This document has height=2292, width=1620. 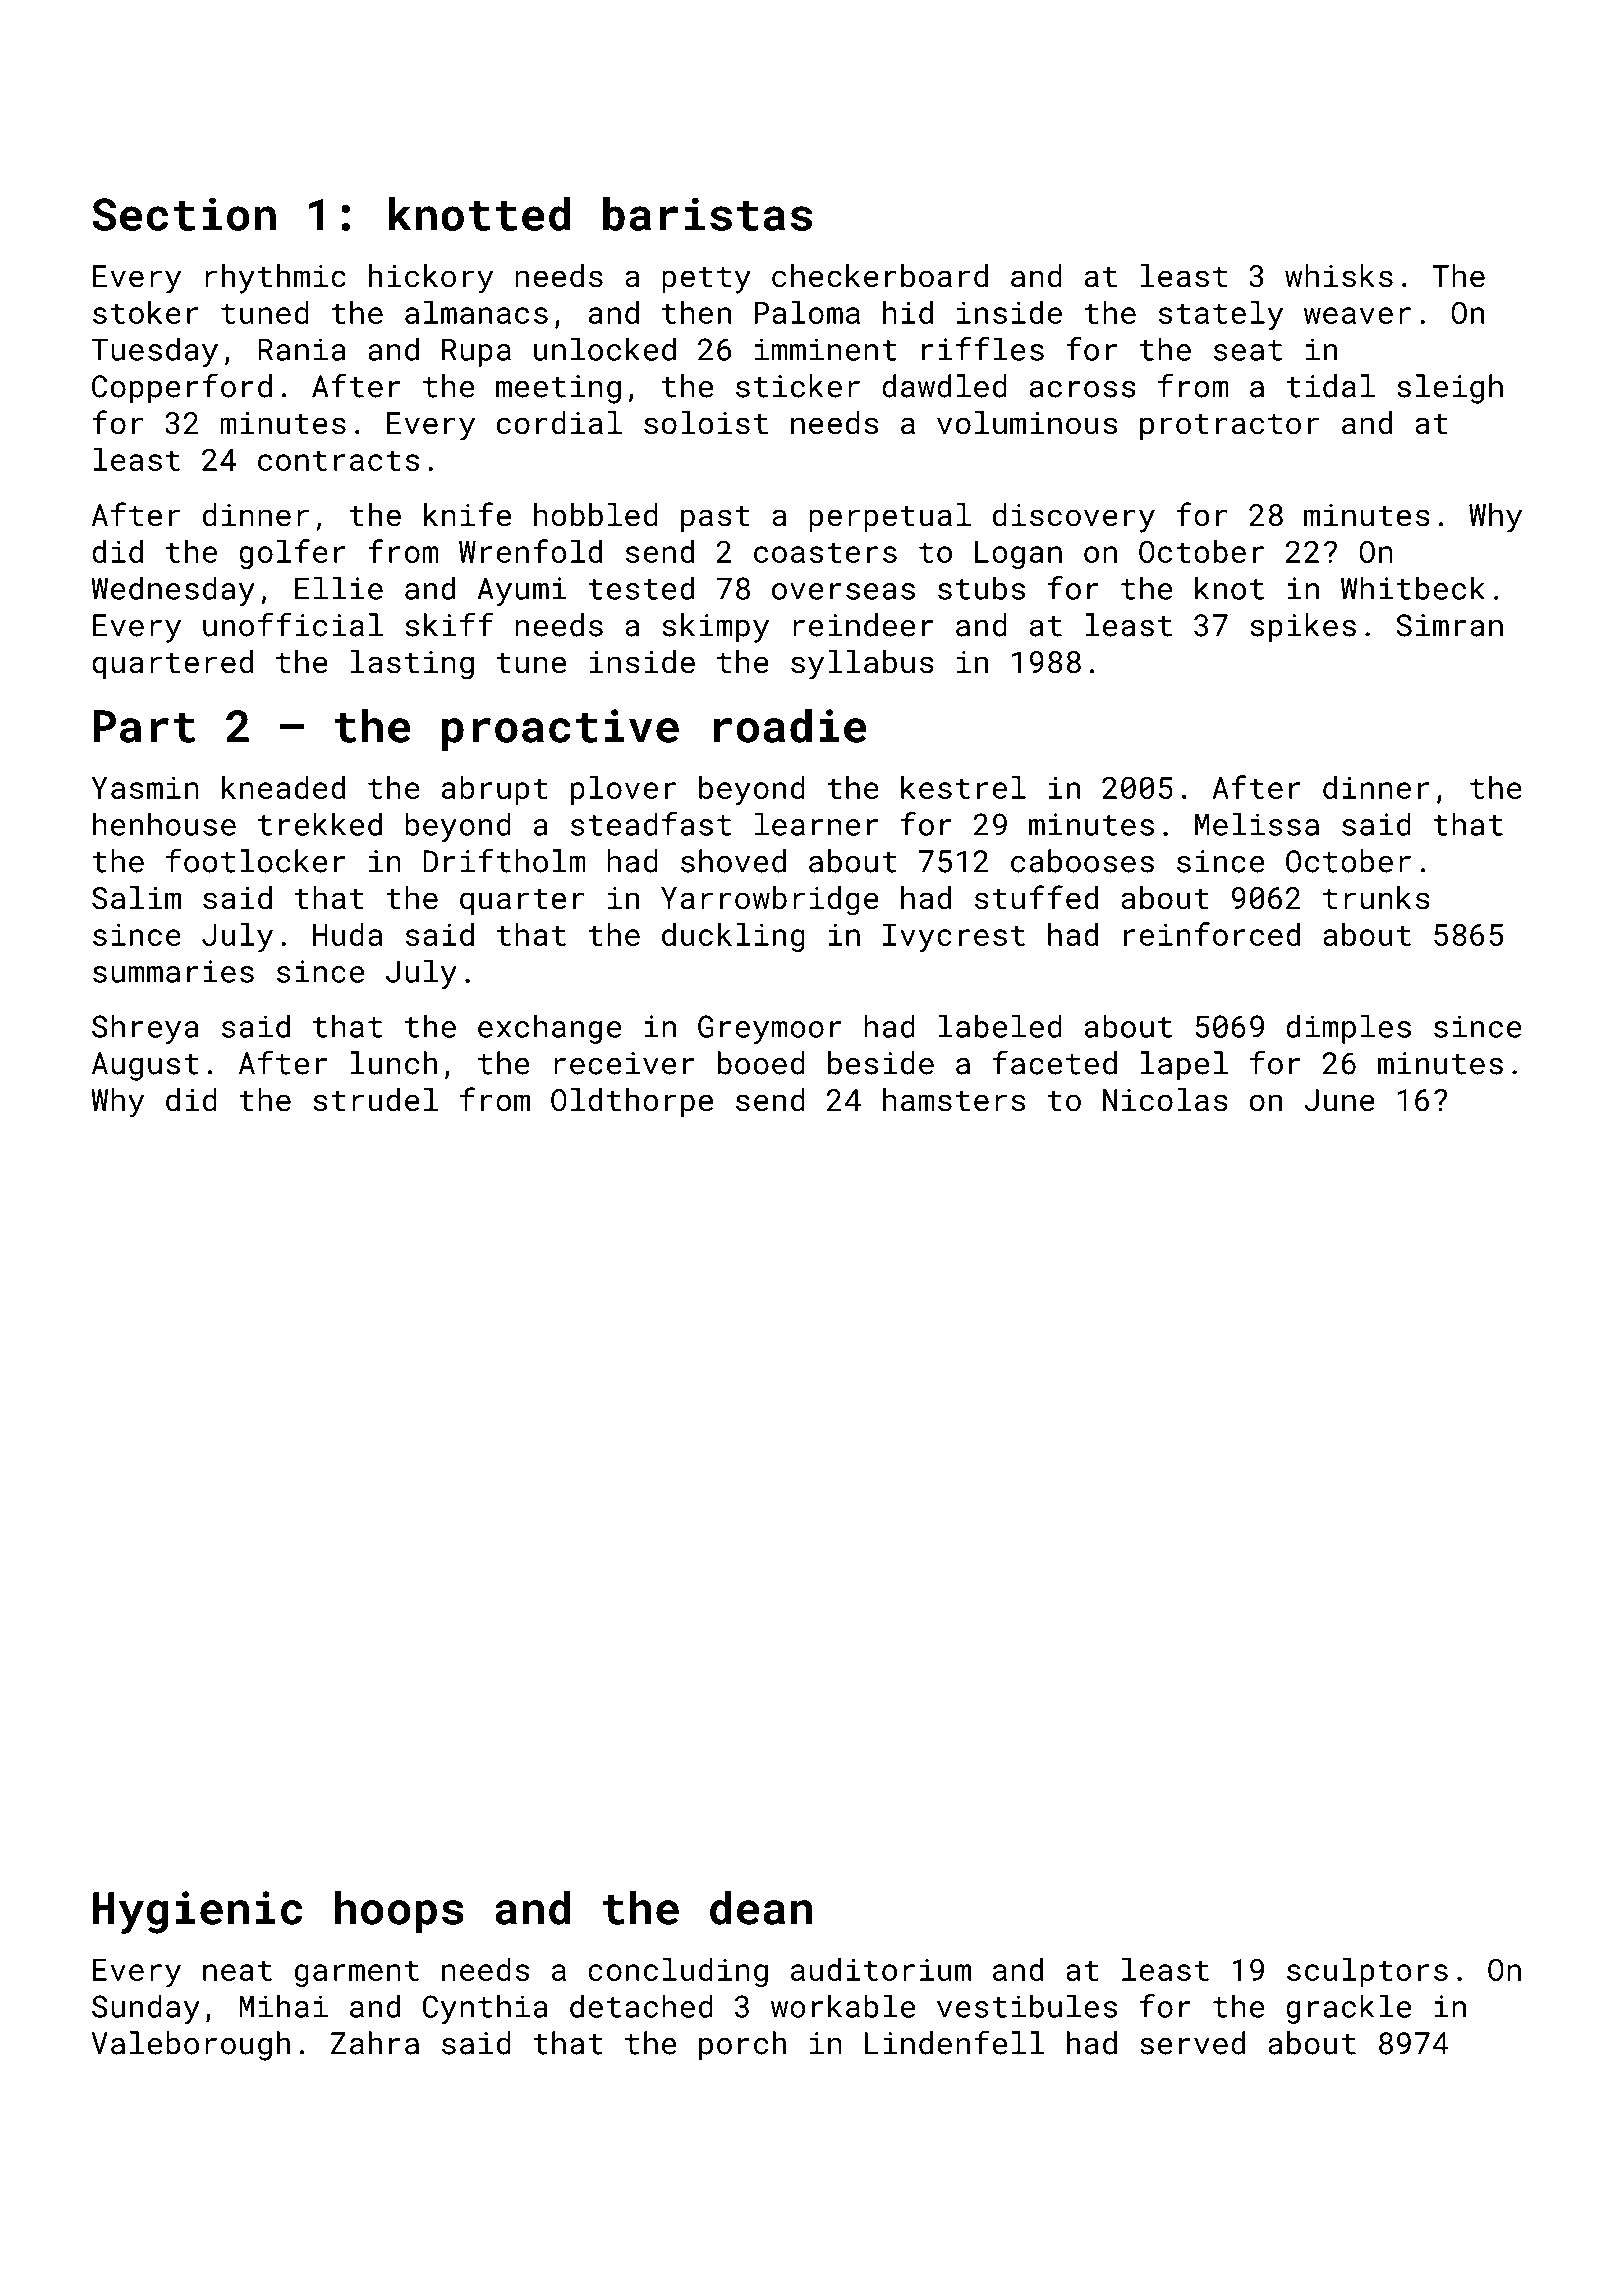 I want to click on stoker, so click(x=146, y=312).
